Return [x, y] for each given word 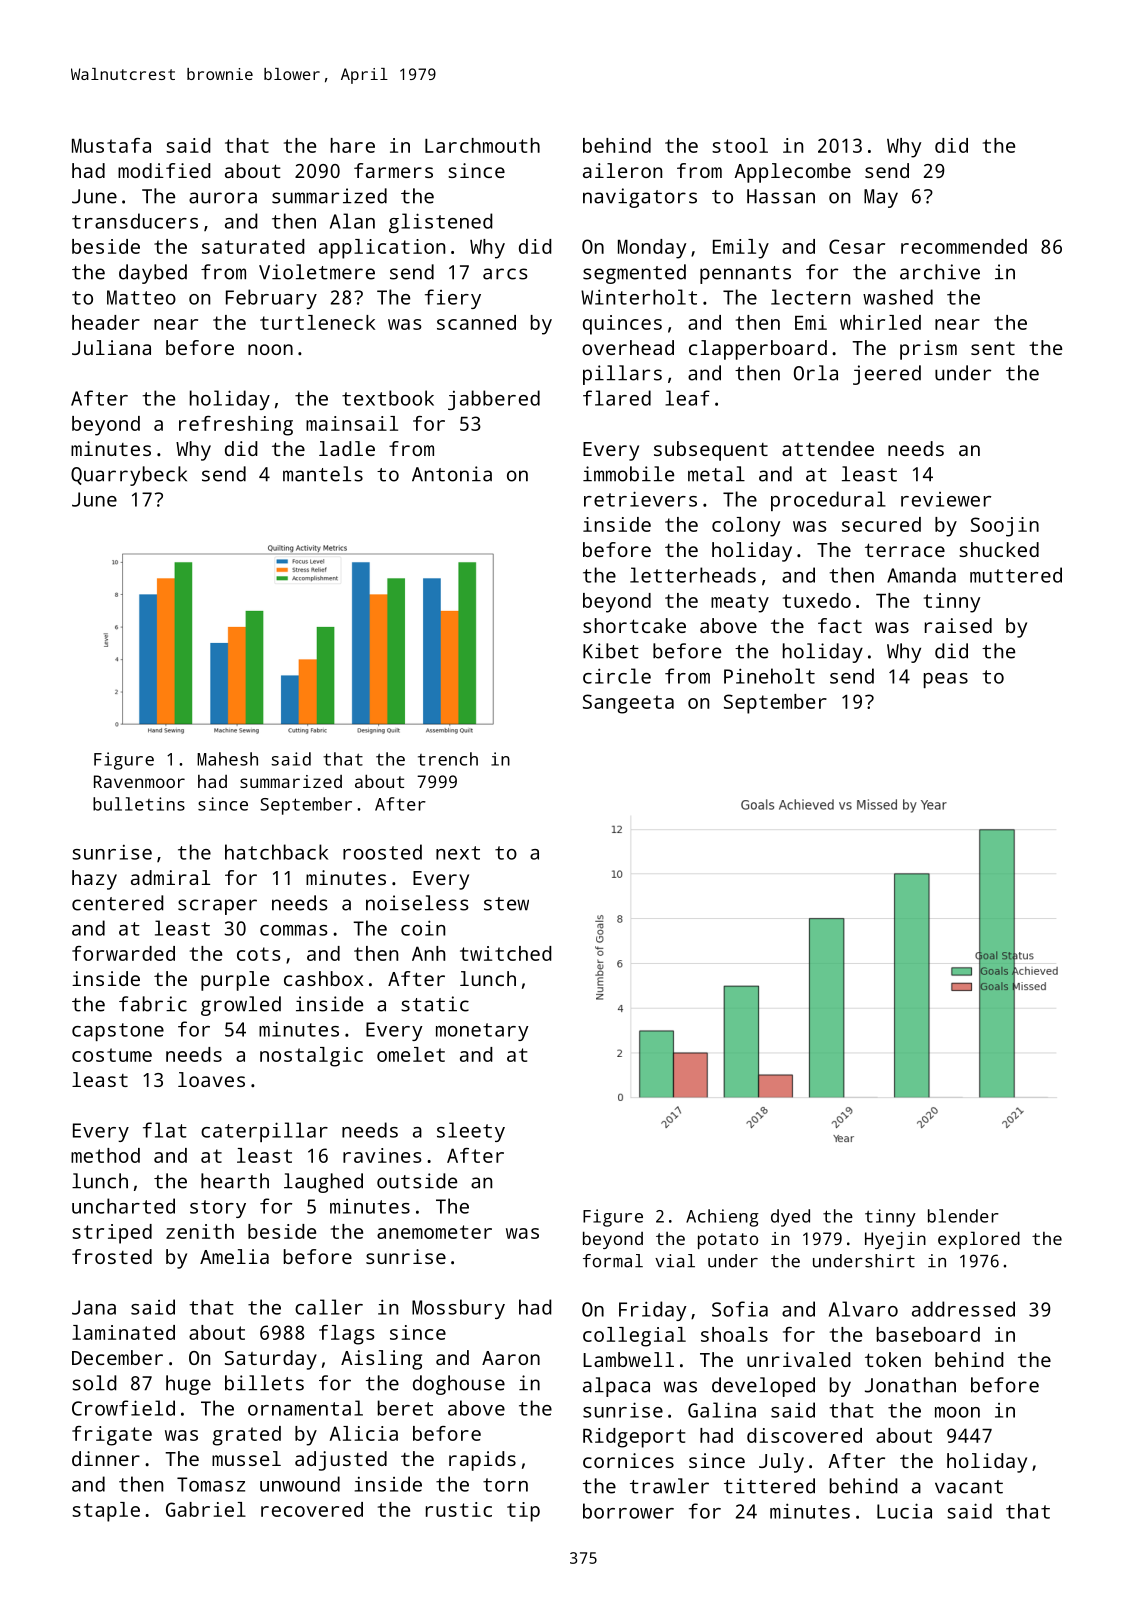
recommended [964, 246]
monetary [482, 1032]
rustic [459, 1509]
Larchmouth [482, 145]
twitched [506, 953]
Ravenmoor [139, 781]
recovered [312, 1509]
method [105, 1155]
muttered [1016, 575]
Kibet [611, 651]
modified [164, 170]
